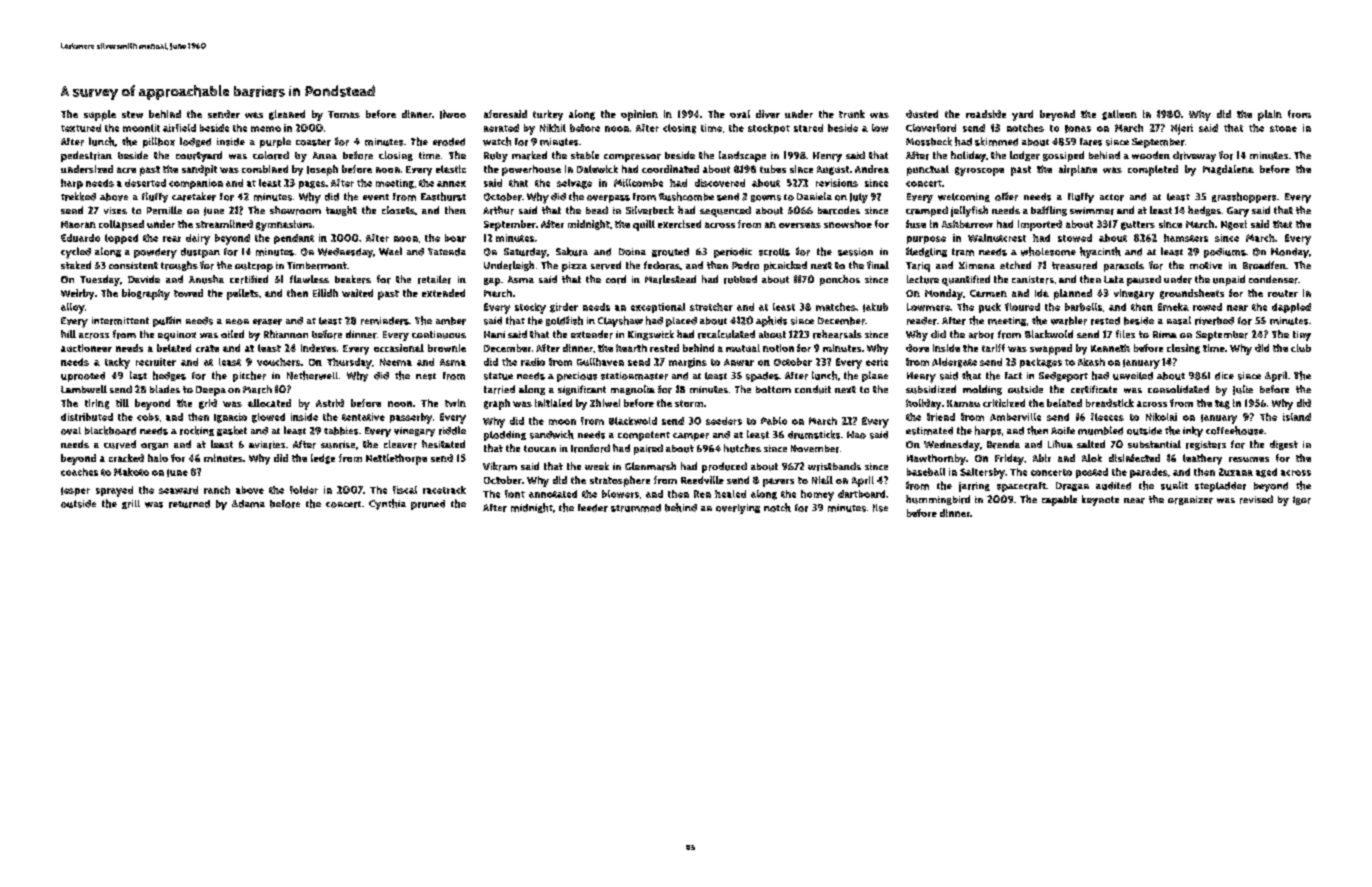  Describe the element at coordinates (1119, 115) in the page. I see `galleon` at that location.
